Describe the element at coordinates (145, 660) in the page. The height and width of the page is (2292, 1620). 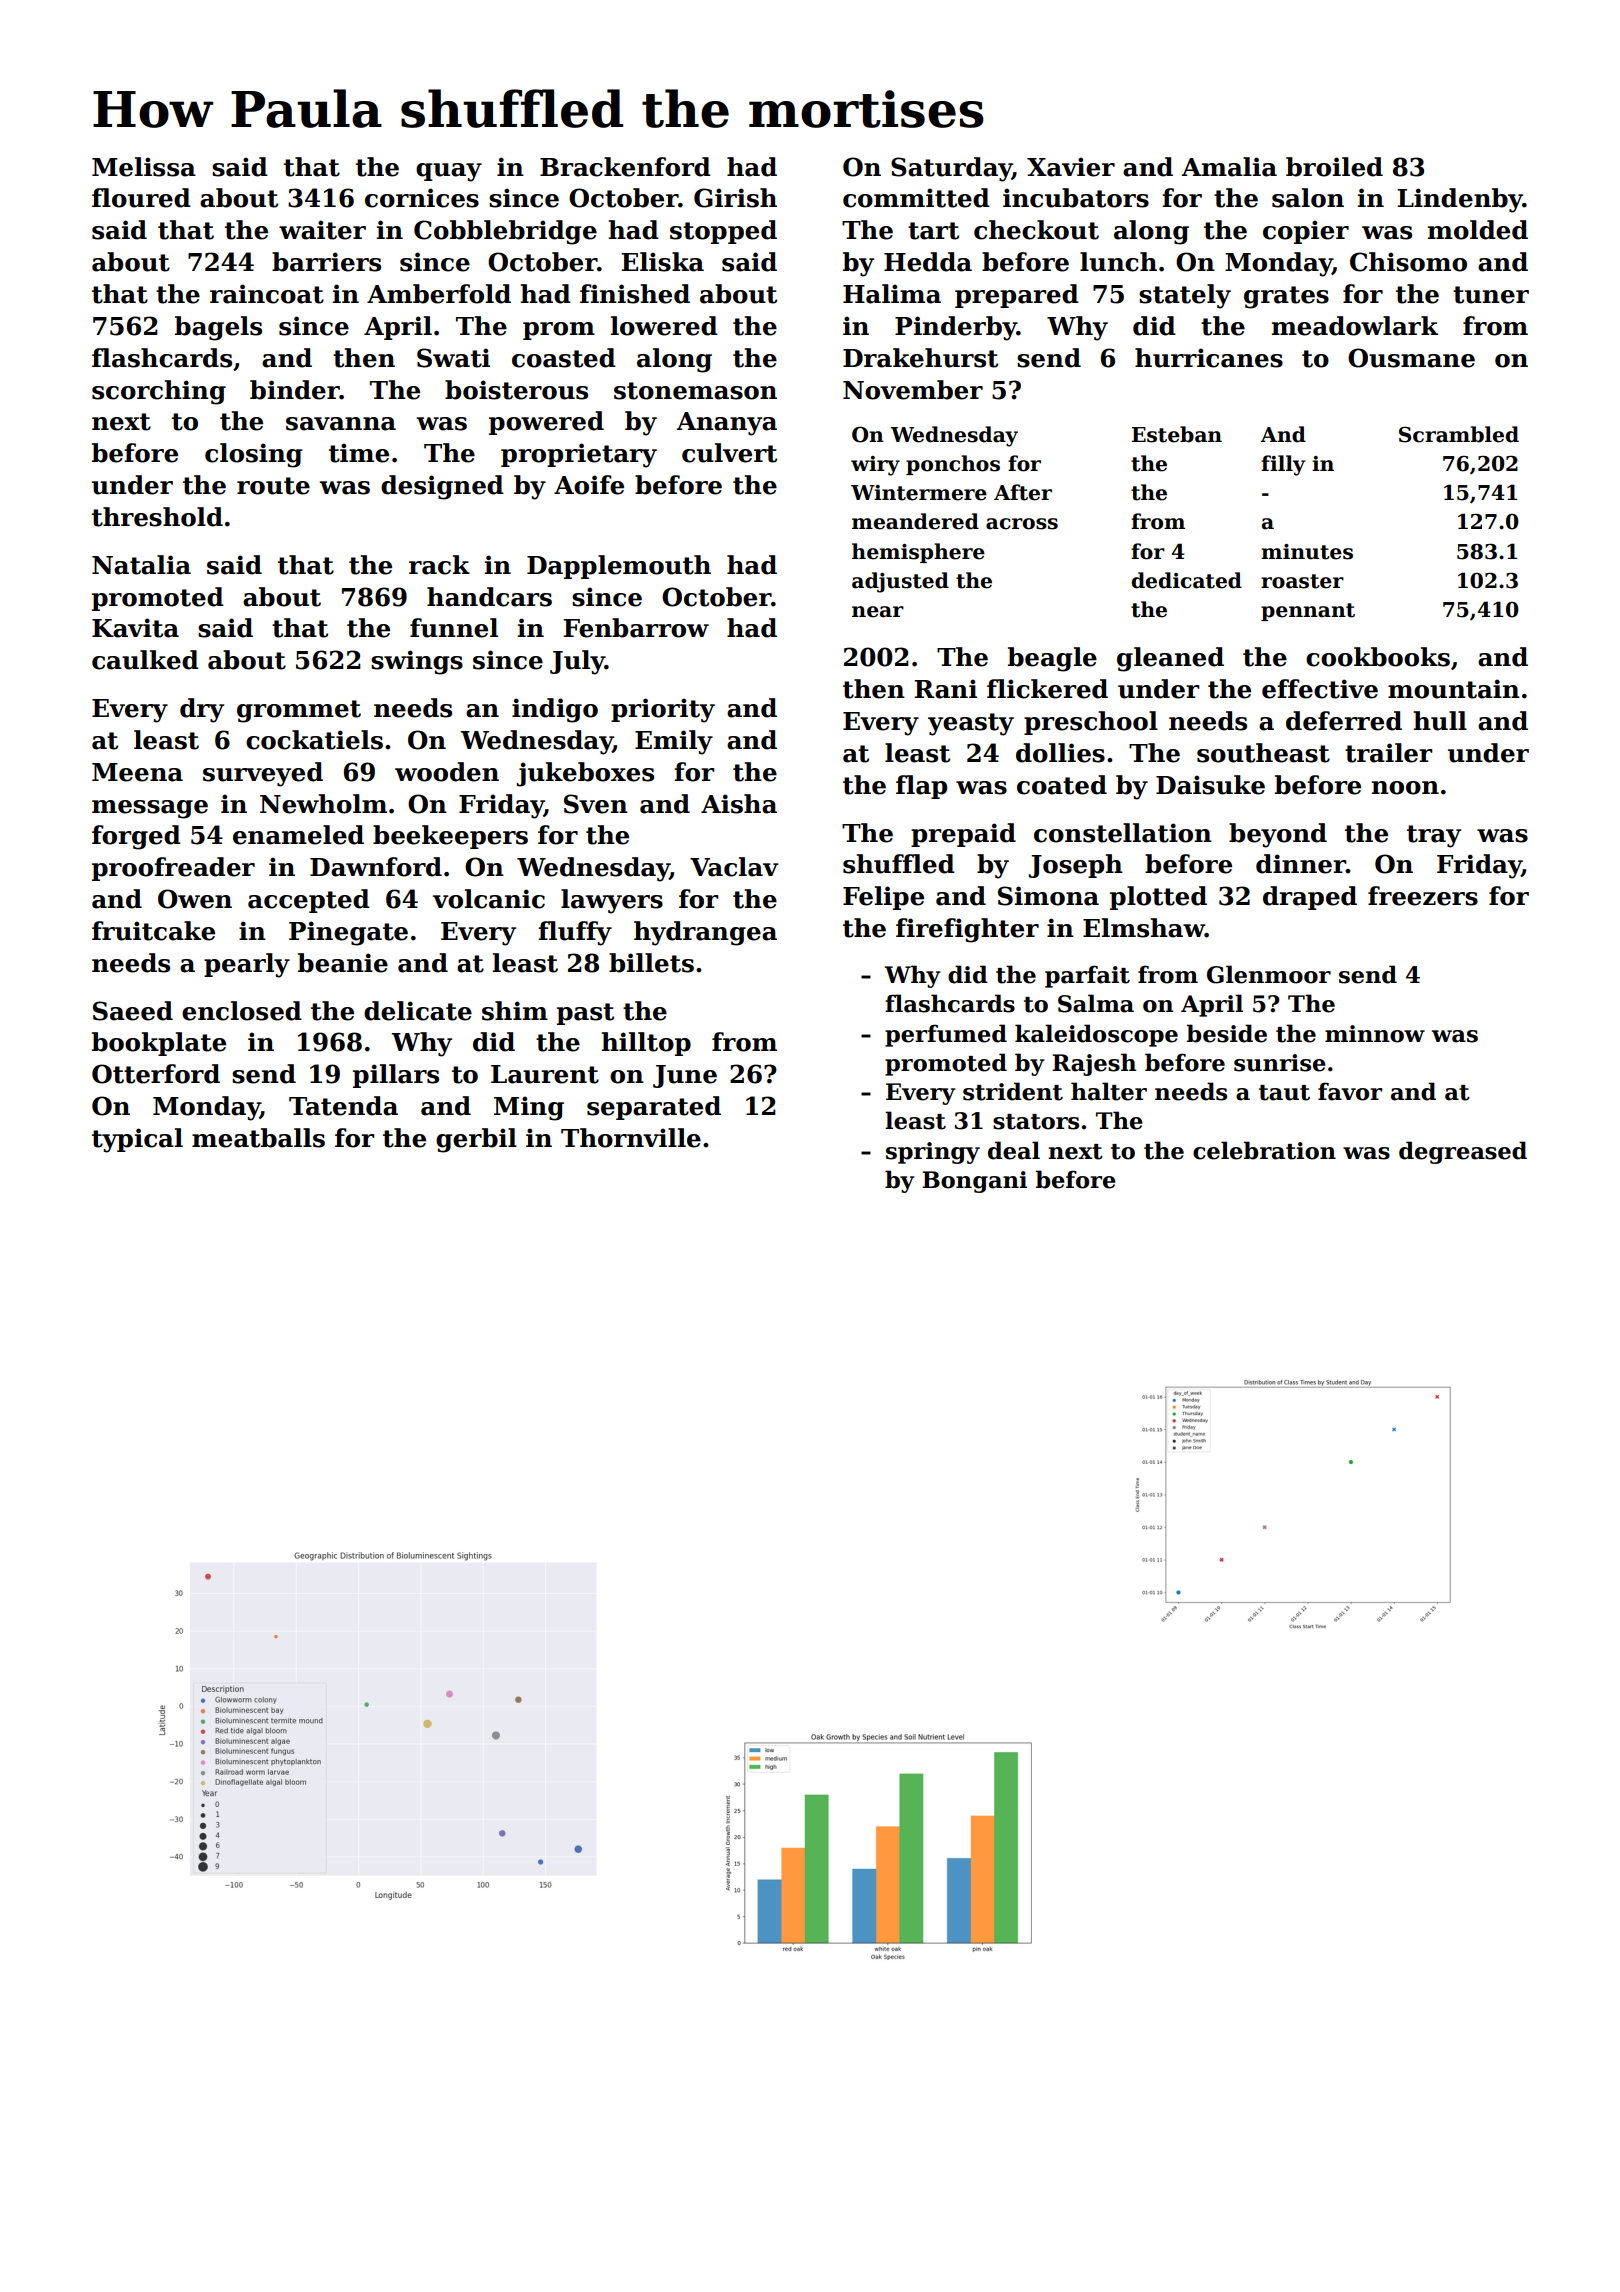
I see `caulked` at that location.
